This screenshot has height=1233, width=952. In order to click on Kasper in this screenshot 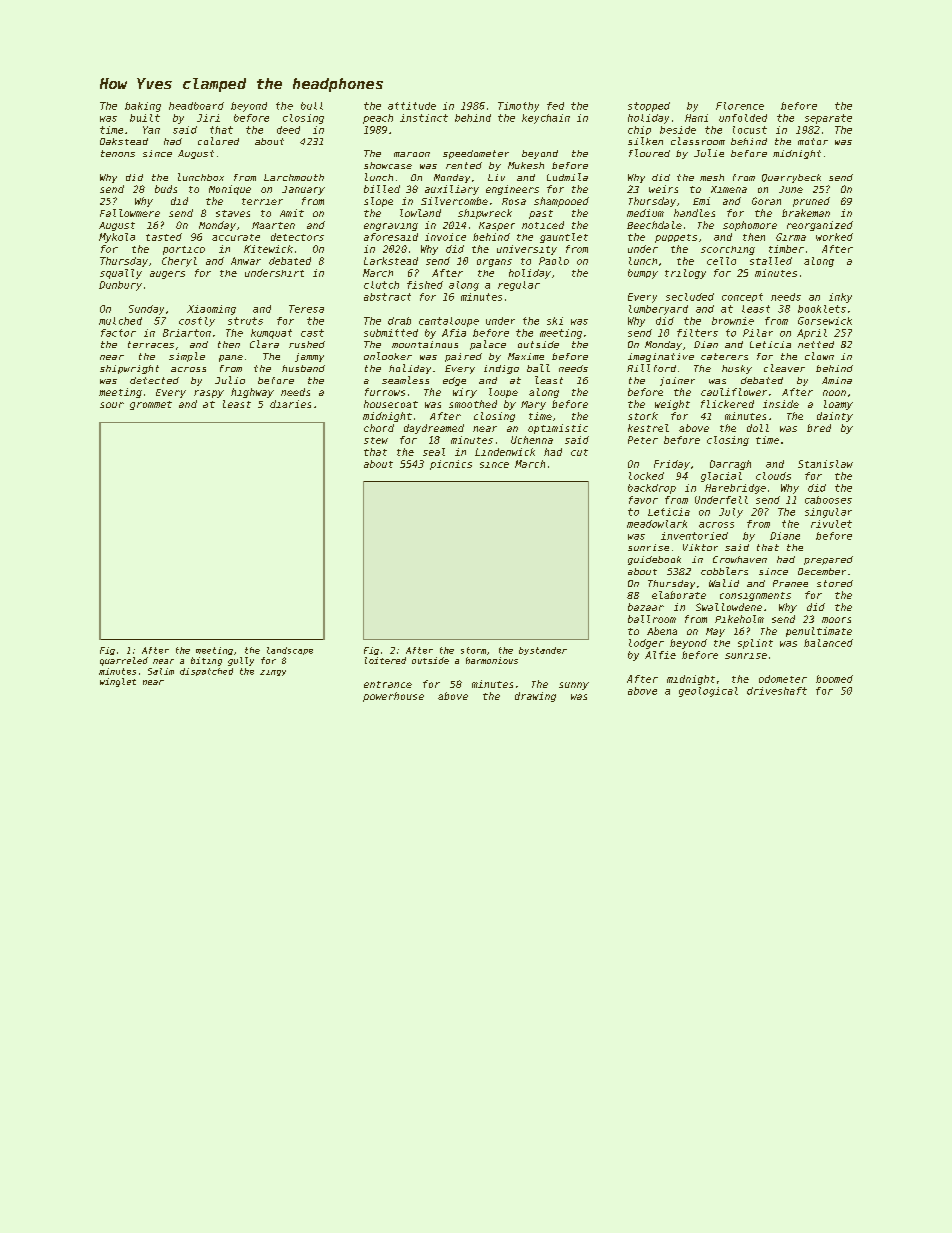, I will do `click(497, 226)`.
